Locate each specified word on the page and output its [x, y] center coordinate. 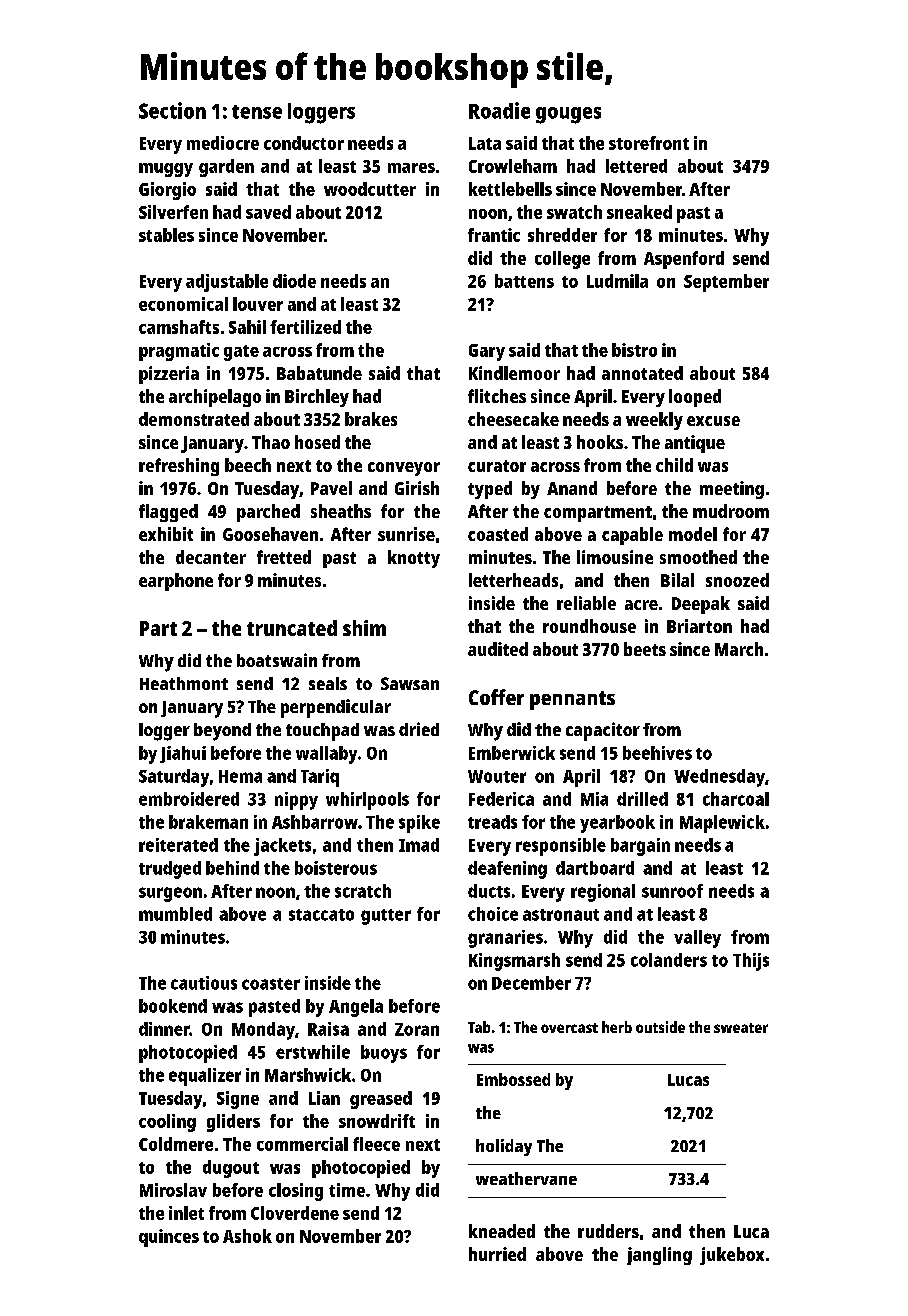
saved [268, 212]
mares [411, 168]
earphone [176, 582]
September [726, 283]
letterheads [513, 580]
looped [695, 398]
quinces [169, 1238]
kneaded [502, 1231]
